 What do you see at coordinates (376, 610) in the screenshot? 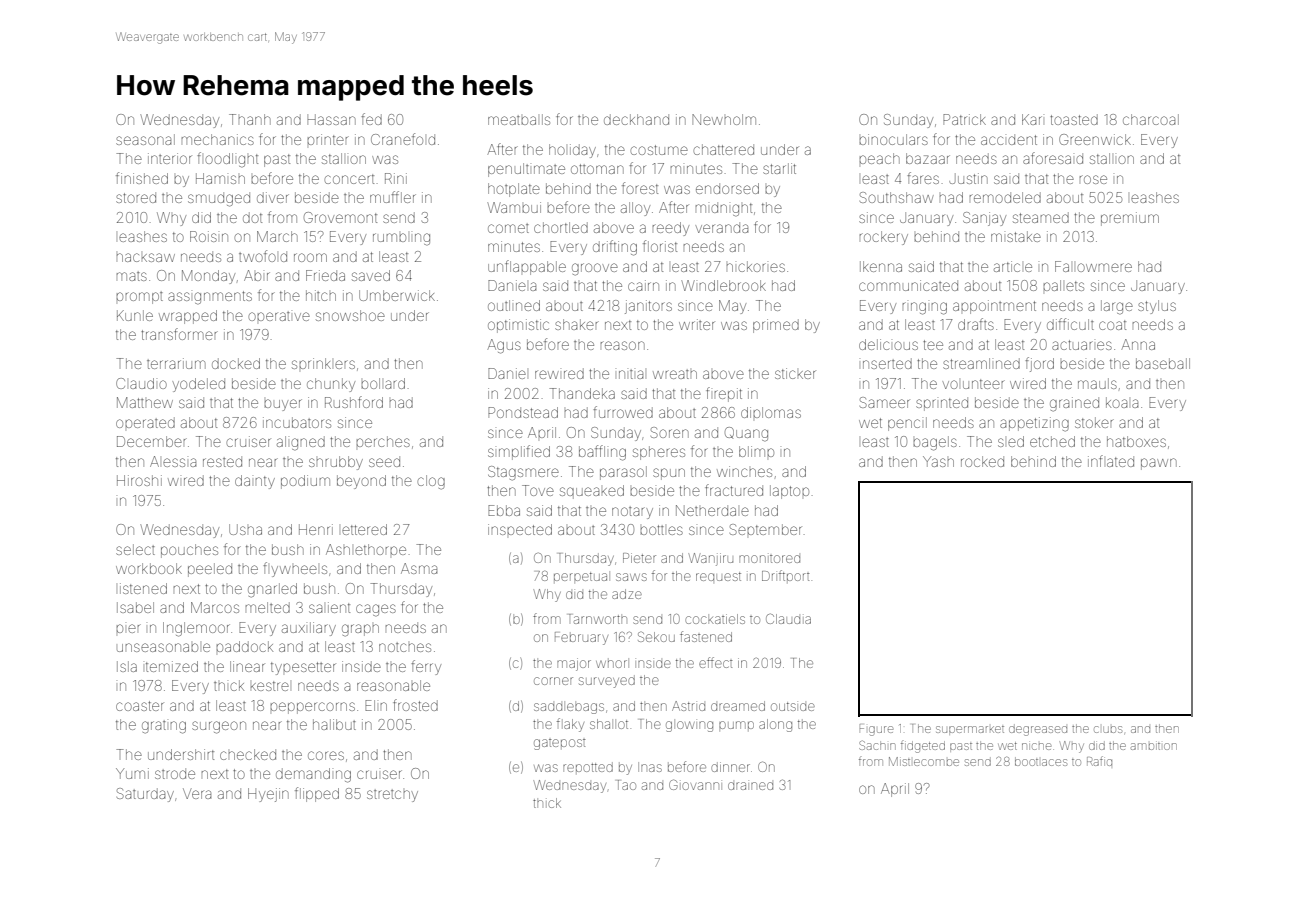
I see `cages` at bounding box center [376, 610].
